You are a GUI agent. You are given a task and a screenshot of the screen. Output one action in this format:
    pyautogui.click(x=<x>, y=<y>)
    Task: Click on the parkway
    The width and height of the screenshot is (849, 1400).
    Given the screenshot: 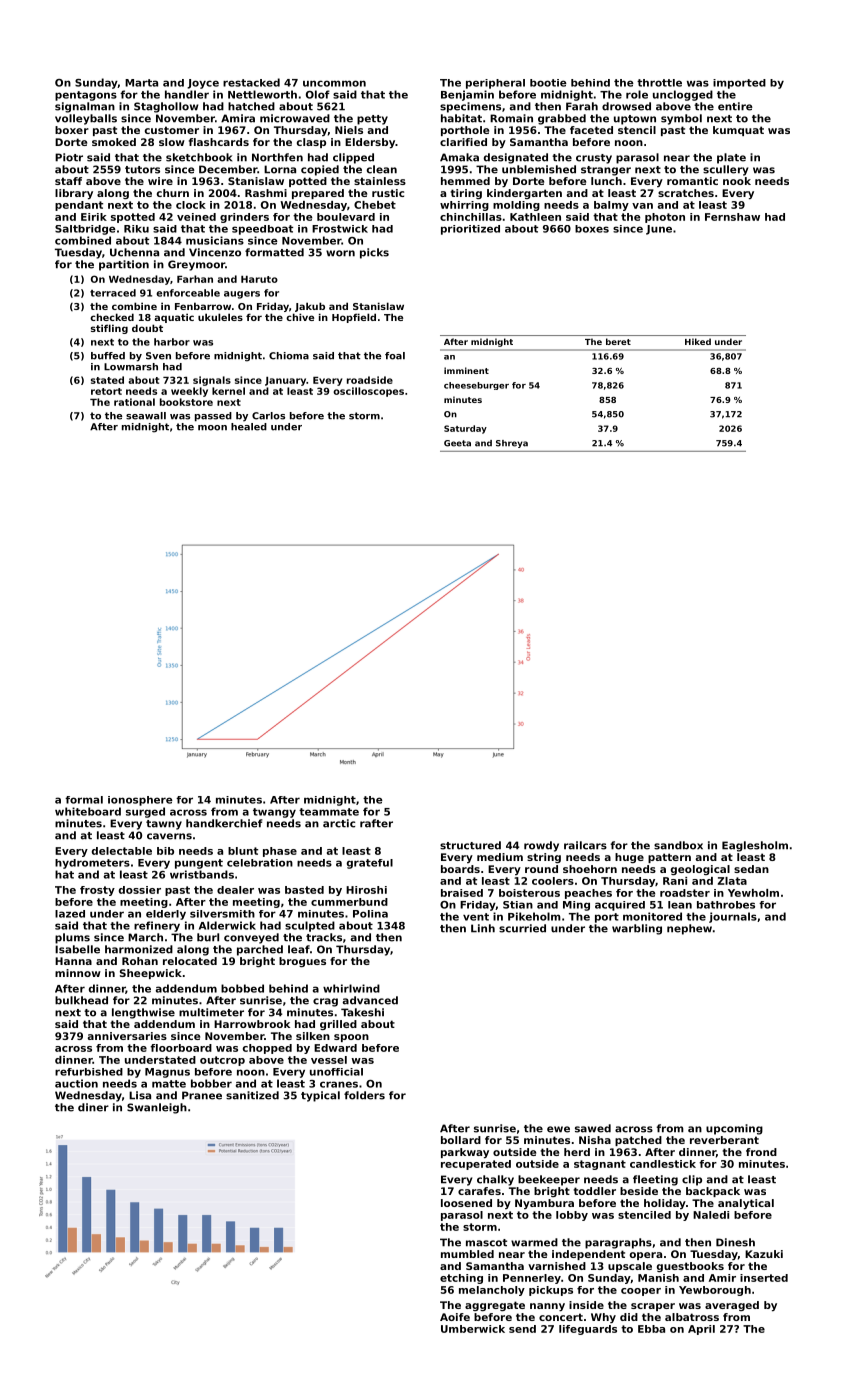 What is the action you would take?
    pyautogui.click(x=465, y=1153)
